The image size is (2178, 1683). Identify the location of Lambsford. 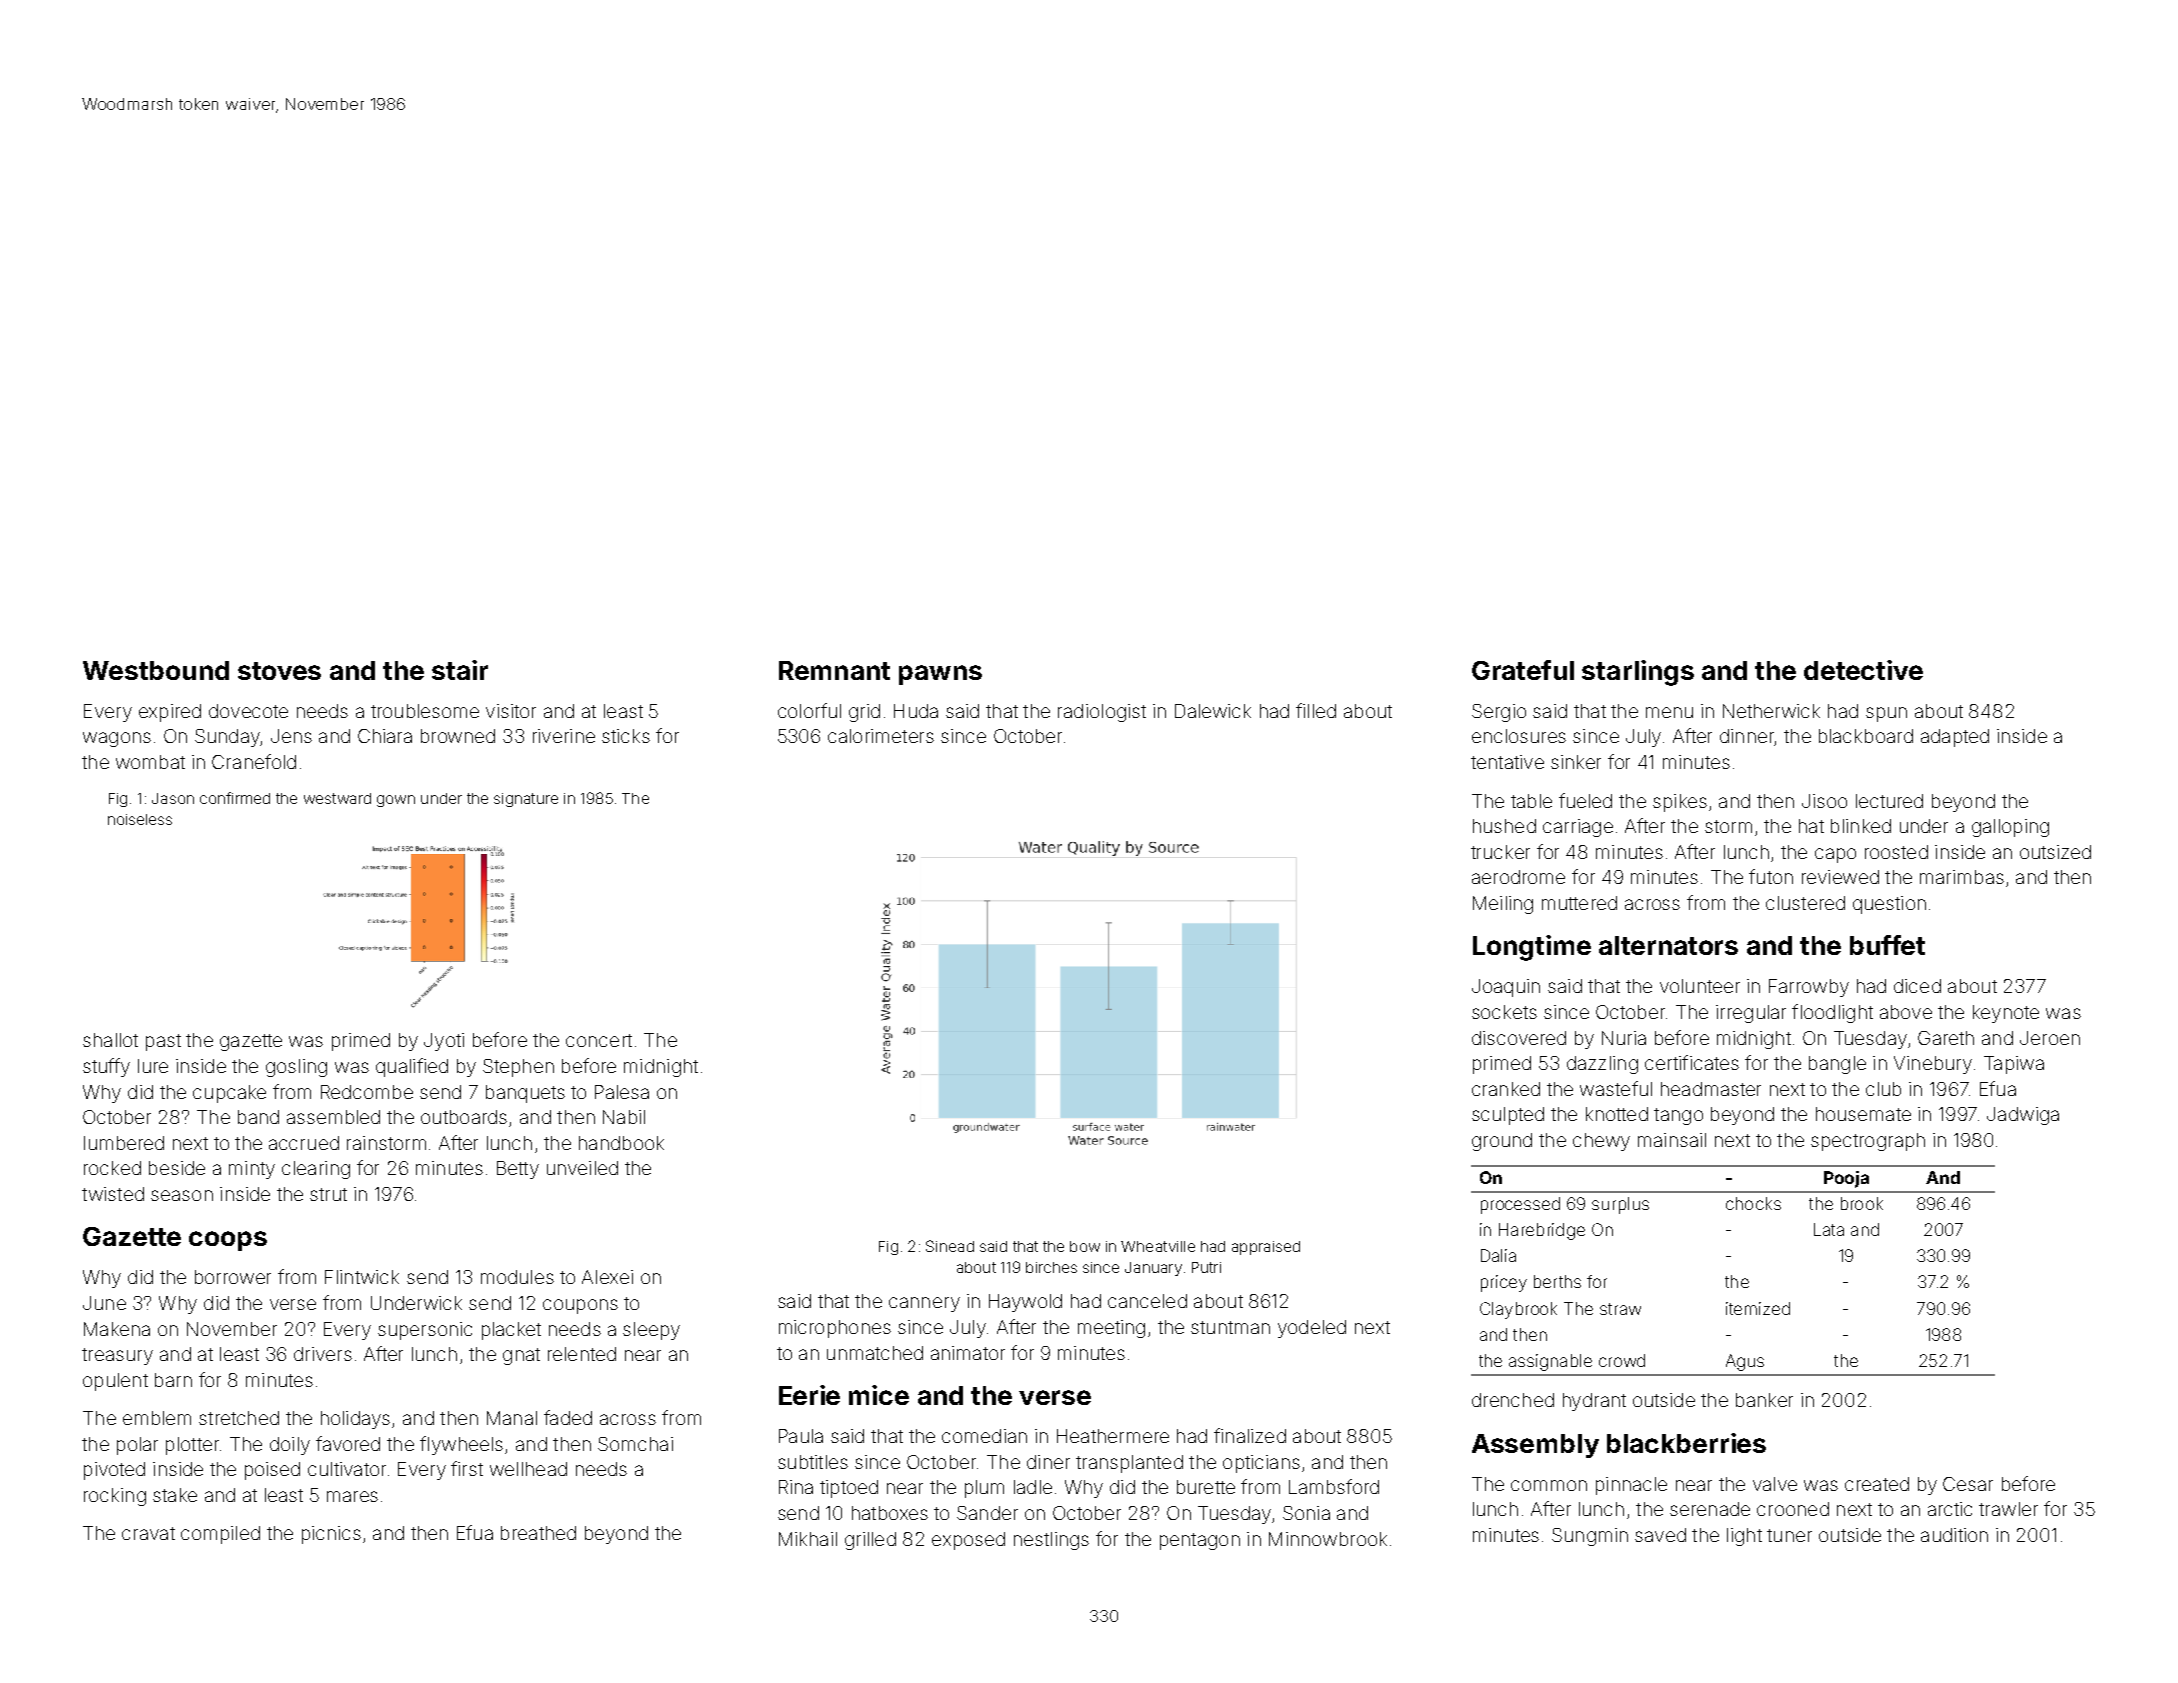
(1334, 1486).
